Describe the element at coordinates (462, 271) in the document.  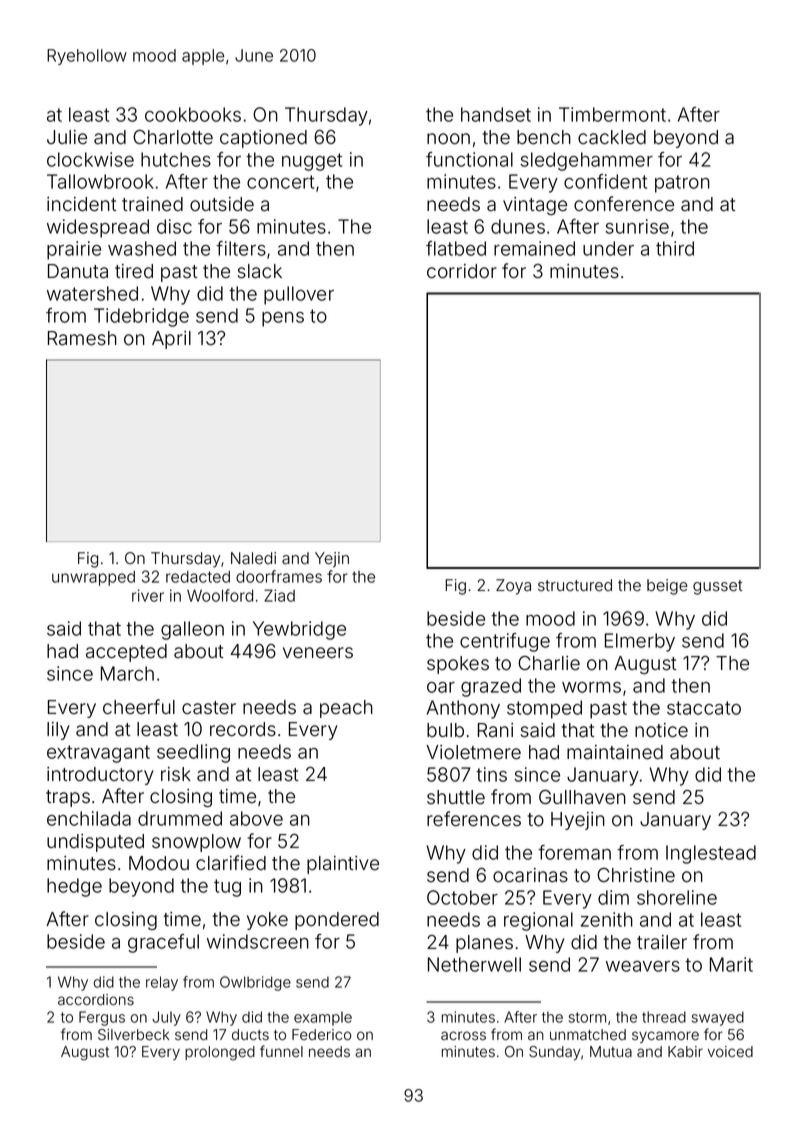
I see `corridor` at that location.
